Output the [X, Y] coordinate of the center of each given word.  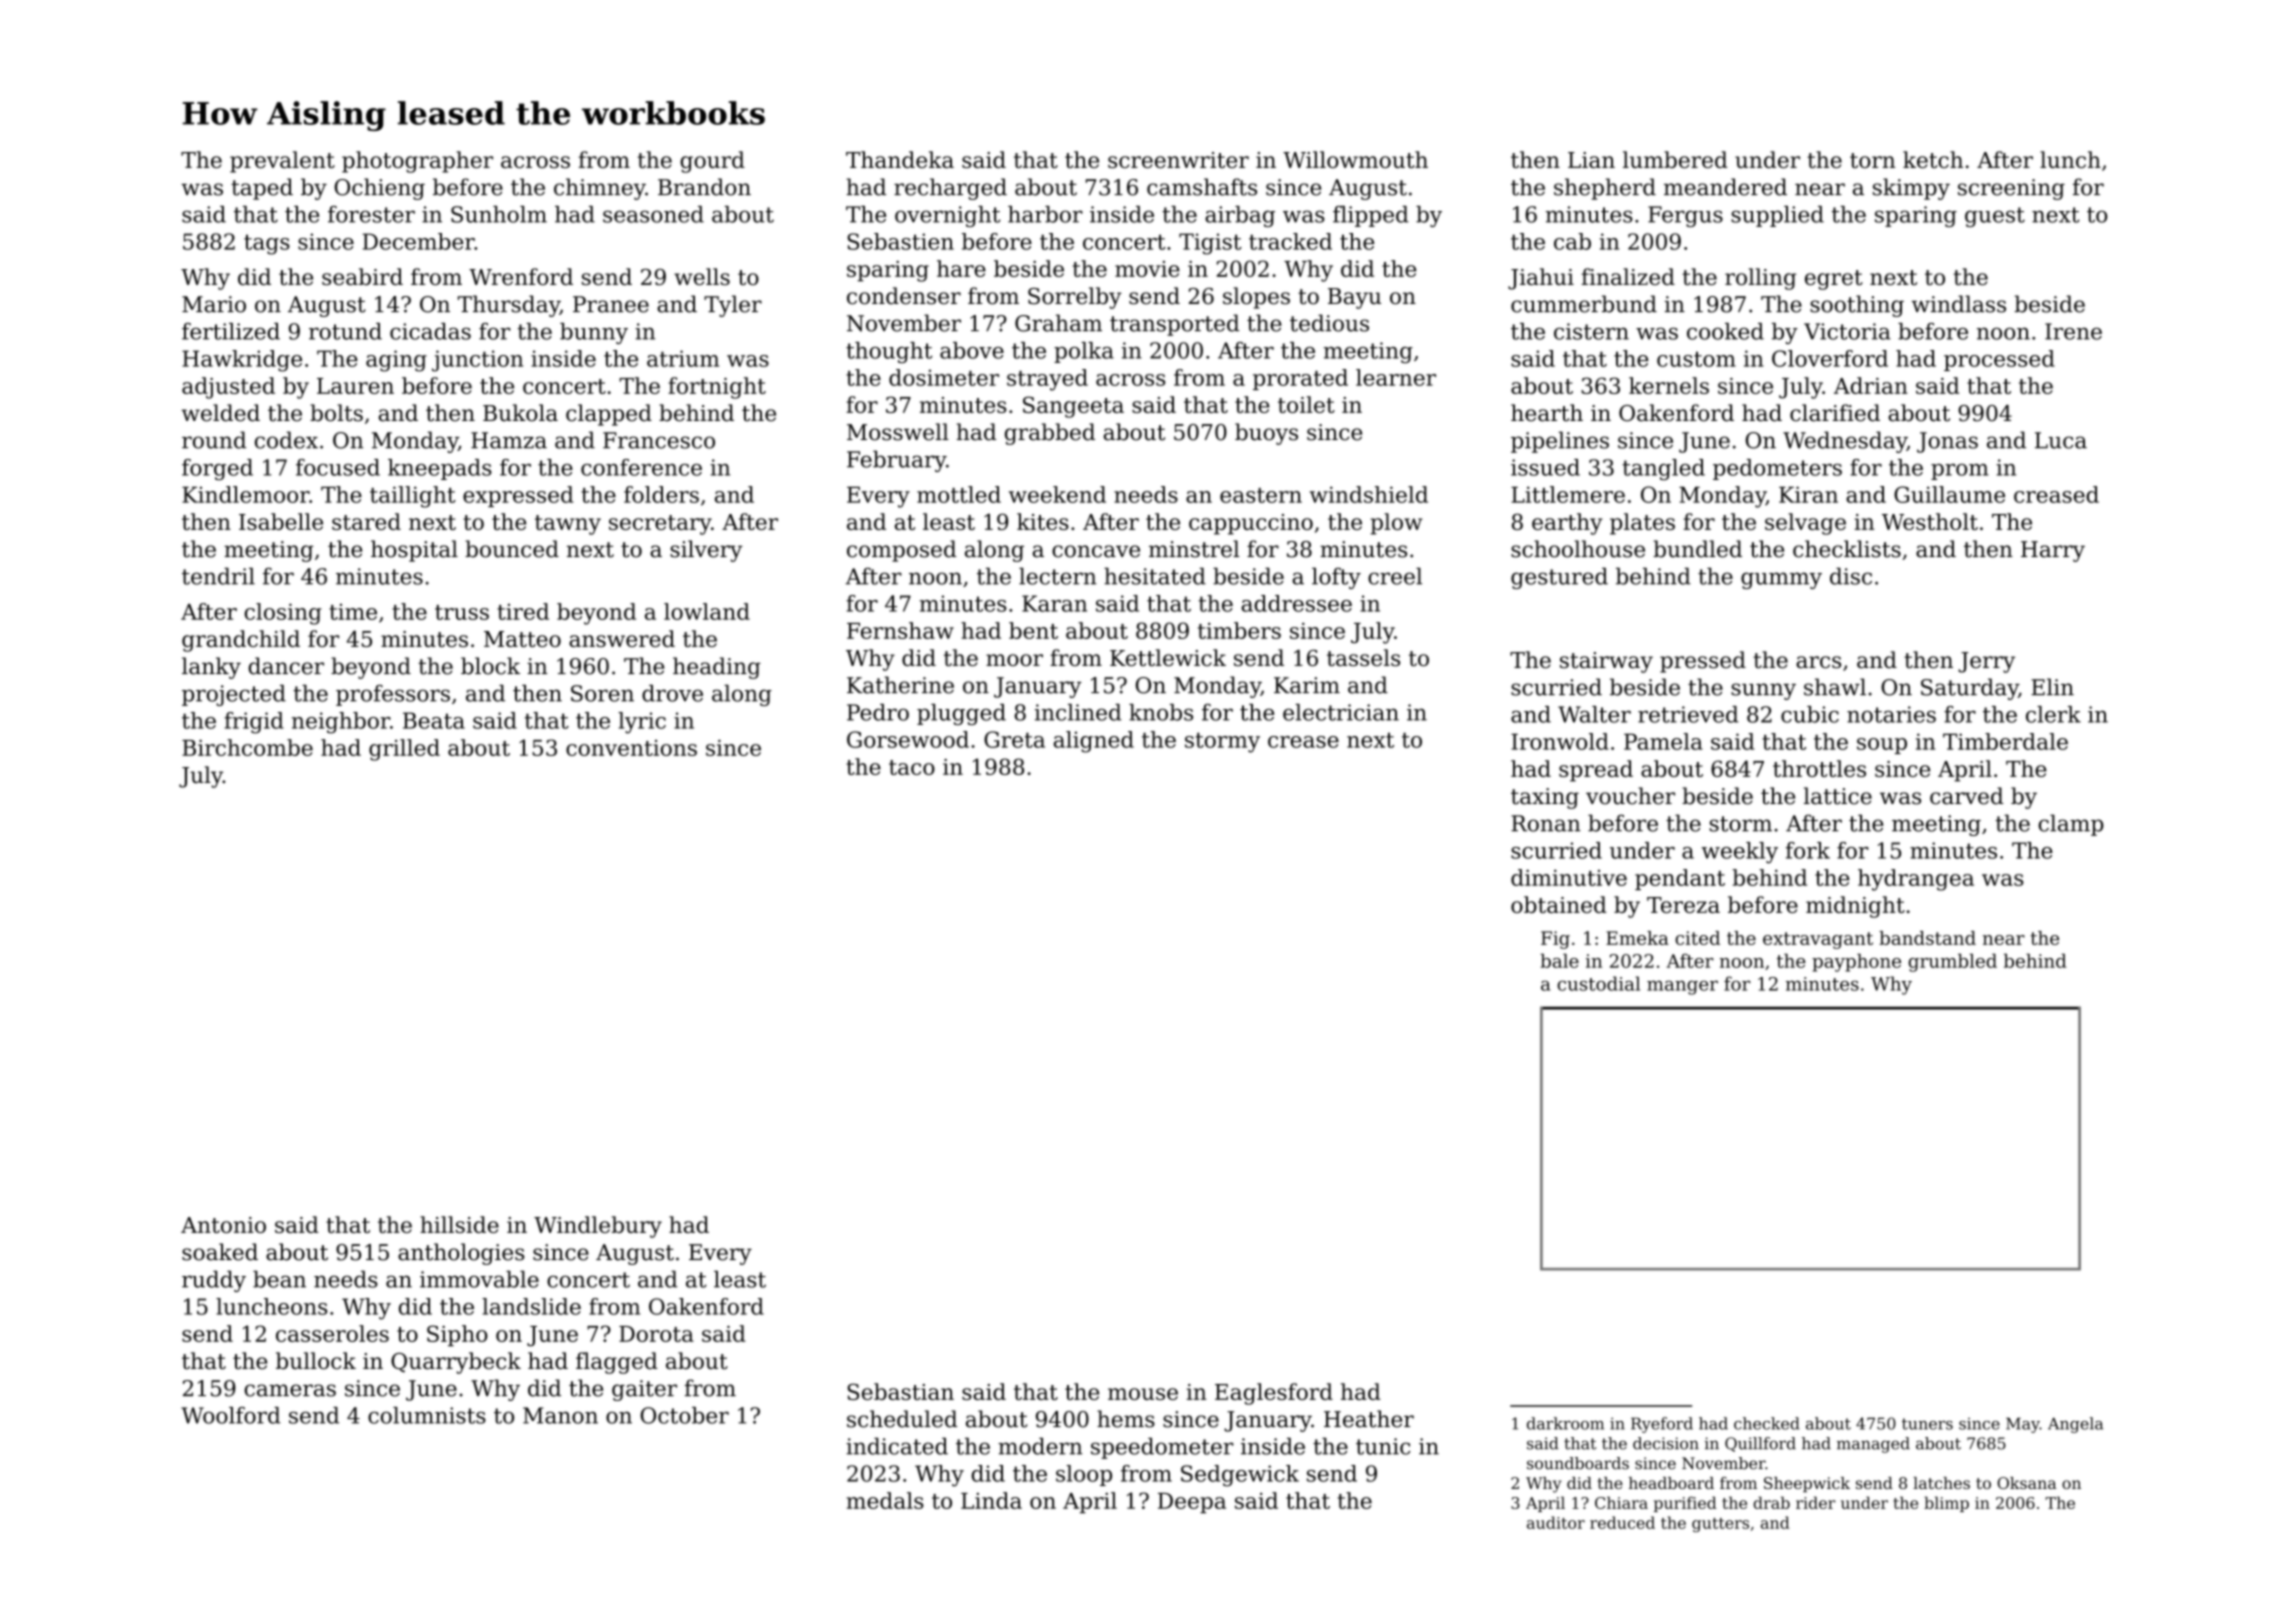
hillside [459, 1224]
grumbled [1952, 962]
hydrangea [1916, 880]
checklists [1847, 549]
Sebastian [900, 1391]
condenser [904, 296]
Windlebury [598, 1227]
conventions [631, 748]
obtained [1559, 904]
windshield [1369, 494]
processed [1999, 360]
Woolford [230, 1415]
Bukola [520, 413]
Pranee [611, 304]
